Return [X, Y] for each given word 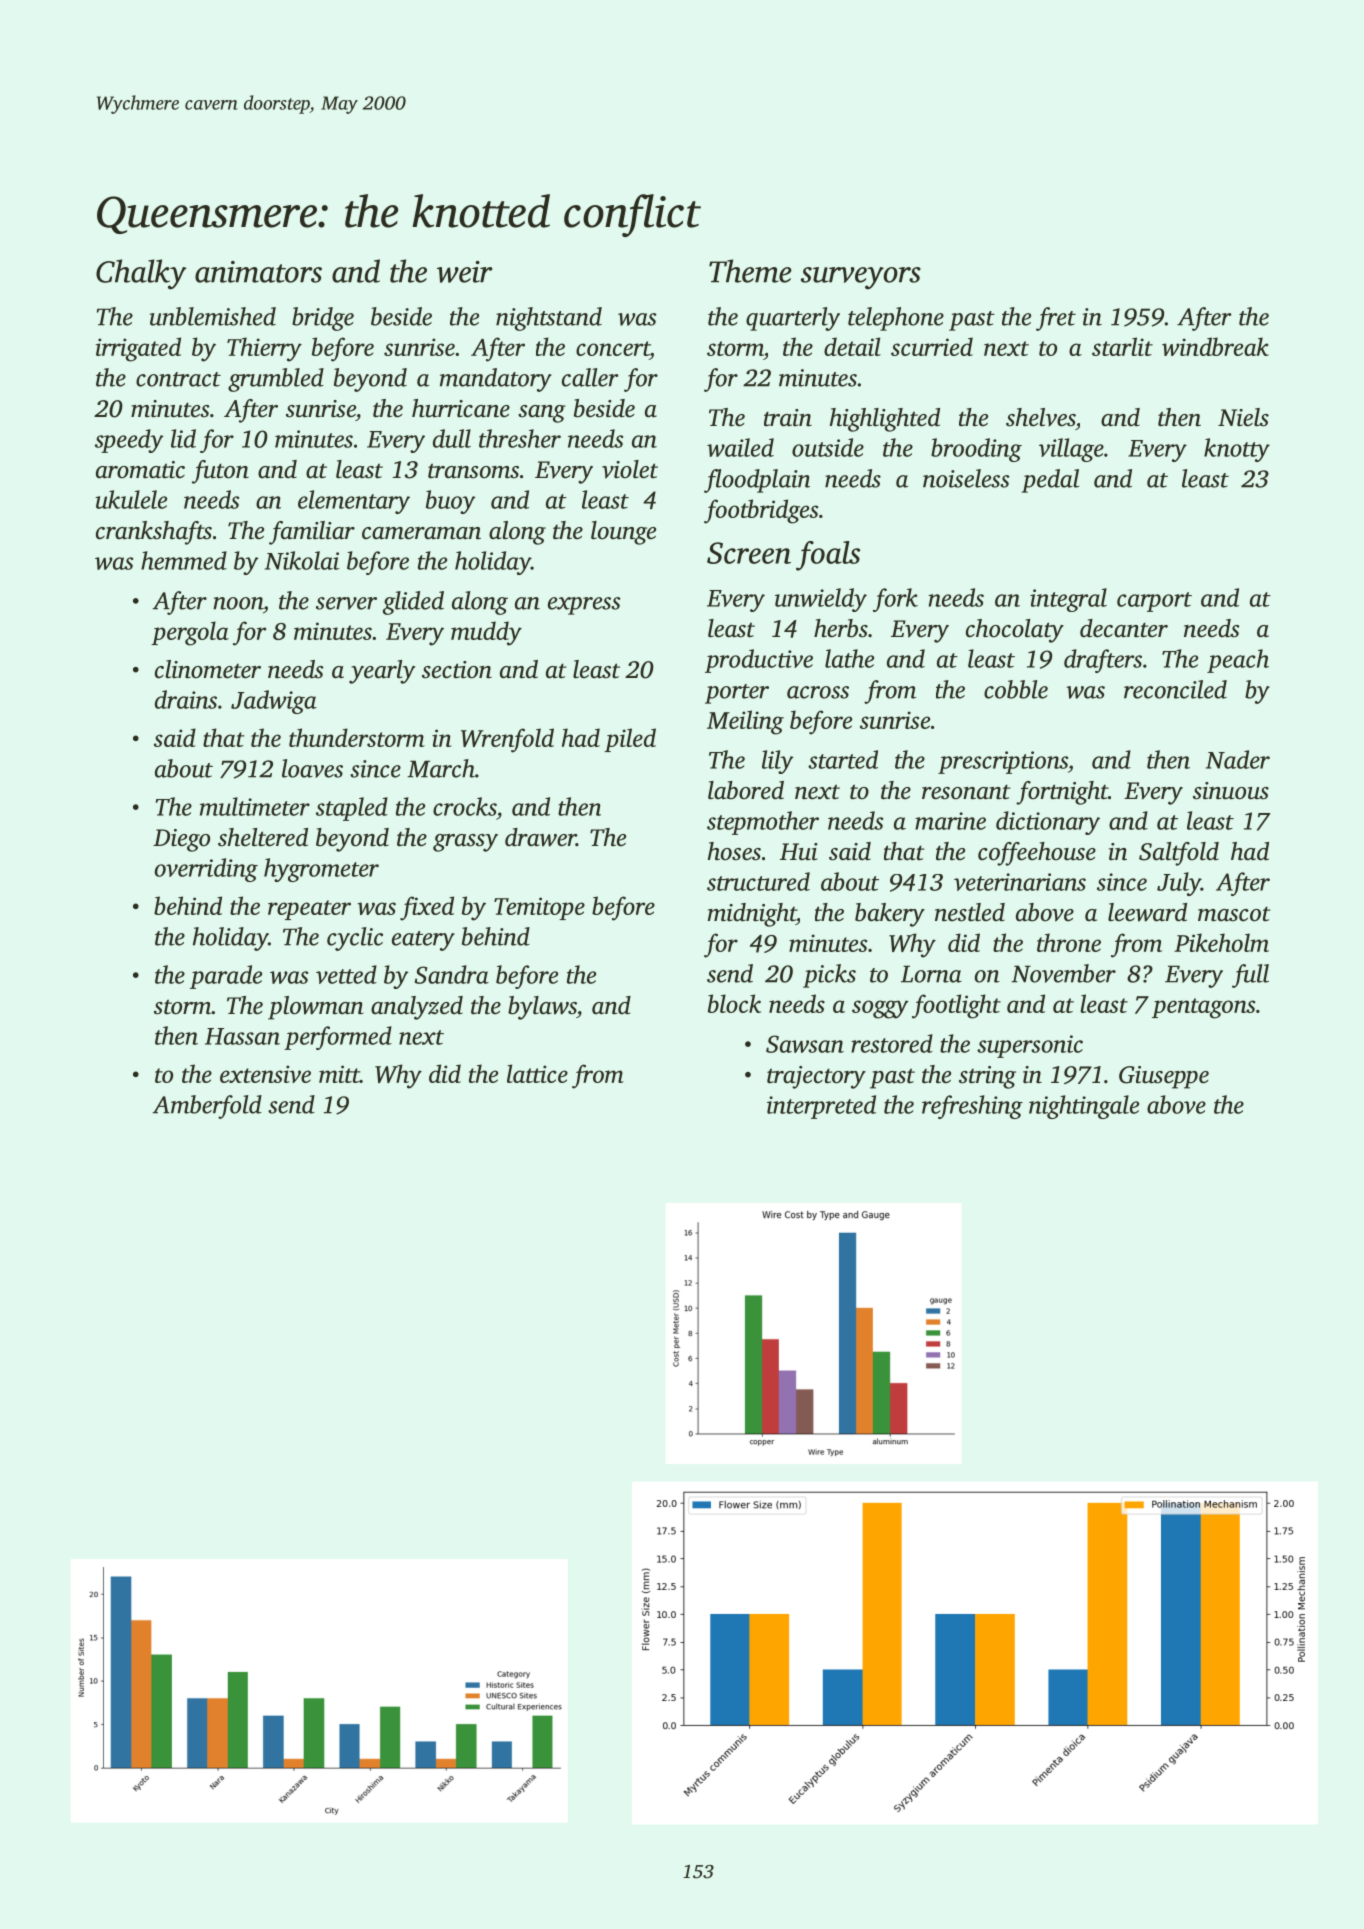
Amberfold [207, 1107]
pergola [190, 633]
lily [778, 762]
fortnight [1062, 793]
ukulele [131, 499]
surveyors [861, 278]
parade [226, 977]
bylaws [542, 1008]
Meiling [745, 722]
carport [1154, 602]
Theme [750, 271]
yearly [382, 672]
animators [258, 272]
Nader [1238, 759]
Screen [749, 553]
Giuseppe [1164, 1077]
